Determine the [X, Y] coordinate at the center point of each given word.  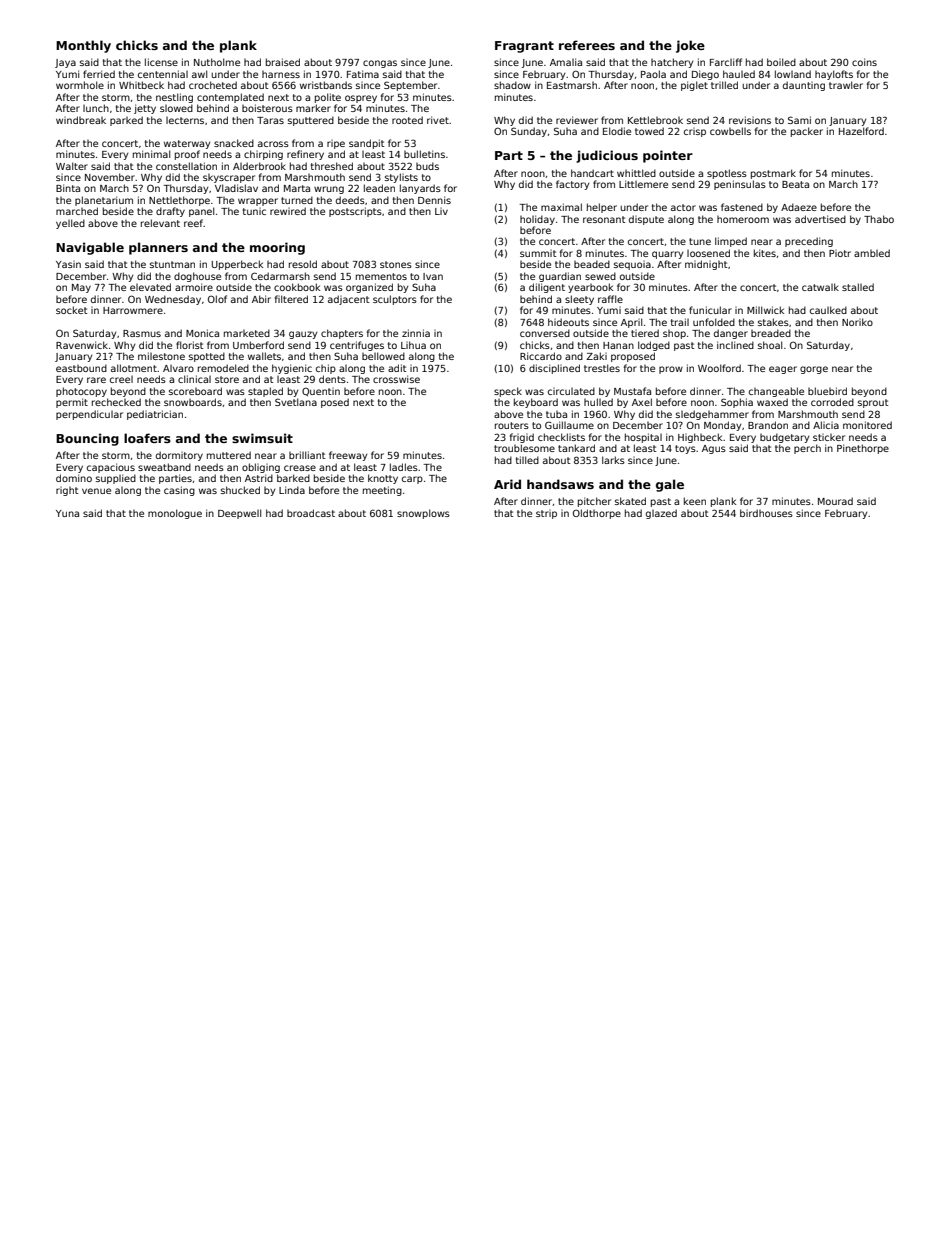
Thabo [879, 219]
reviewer [577, 120]
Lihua [413, 345]
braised [283, 62]
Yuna [67, 513]
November [110, 177]
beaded [592, 264]
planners [158, 248]
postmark [773, 174]
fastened [742, 207]
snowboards [193, 402]
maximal [561, 207]
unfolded [714, 322]
